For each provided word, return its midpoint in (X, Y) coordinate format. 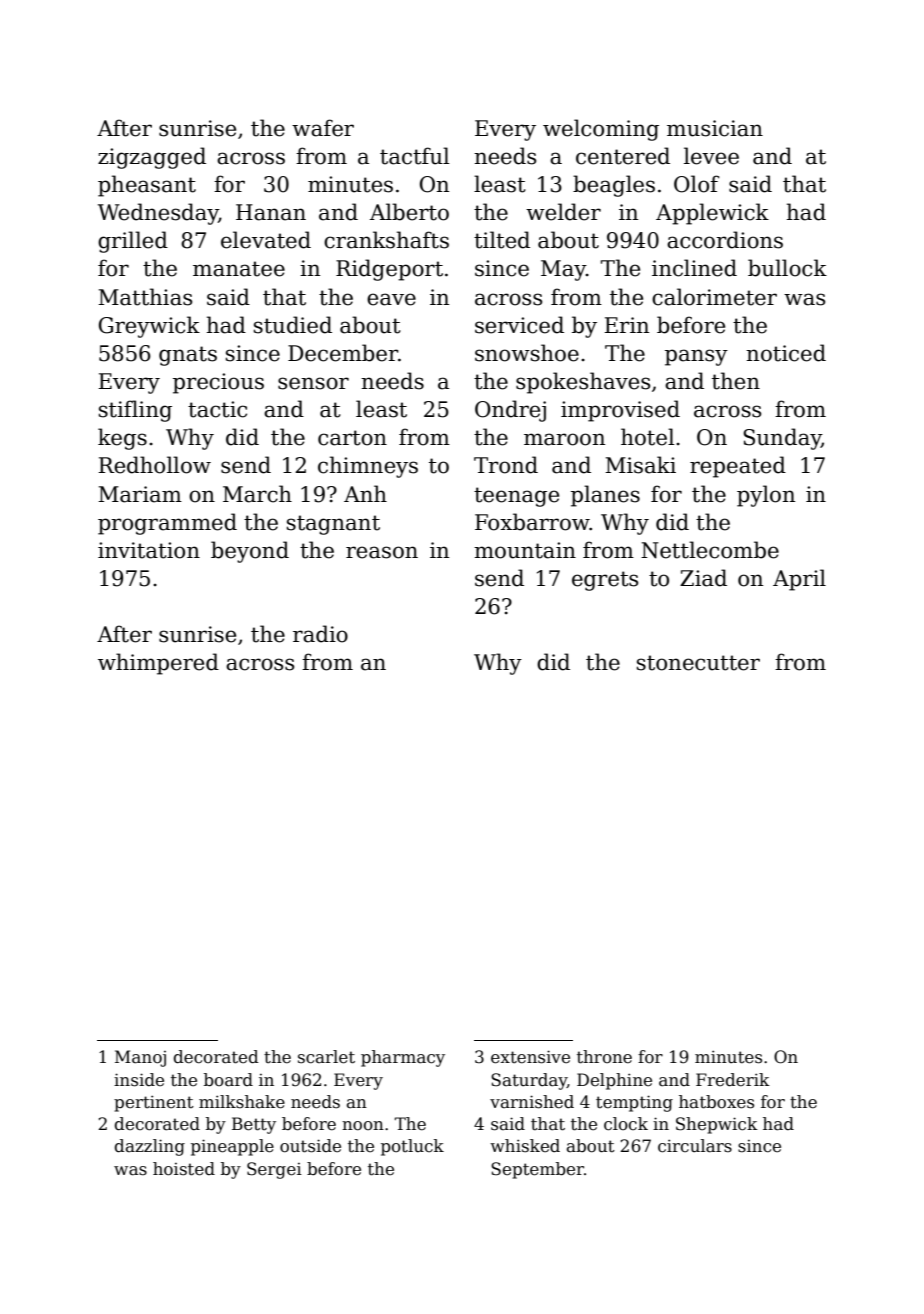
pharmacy (403, 1058)
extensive (530, 1057)
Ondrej (510, 411)
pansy (696, 357)
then (736, 381)
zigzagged (152, 158)
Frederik (733, 1080)
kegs (122, 439)
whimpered (158, 664)
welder (563, 212)
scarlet (326, 1057)
